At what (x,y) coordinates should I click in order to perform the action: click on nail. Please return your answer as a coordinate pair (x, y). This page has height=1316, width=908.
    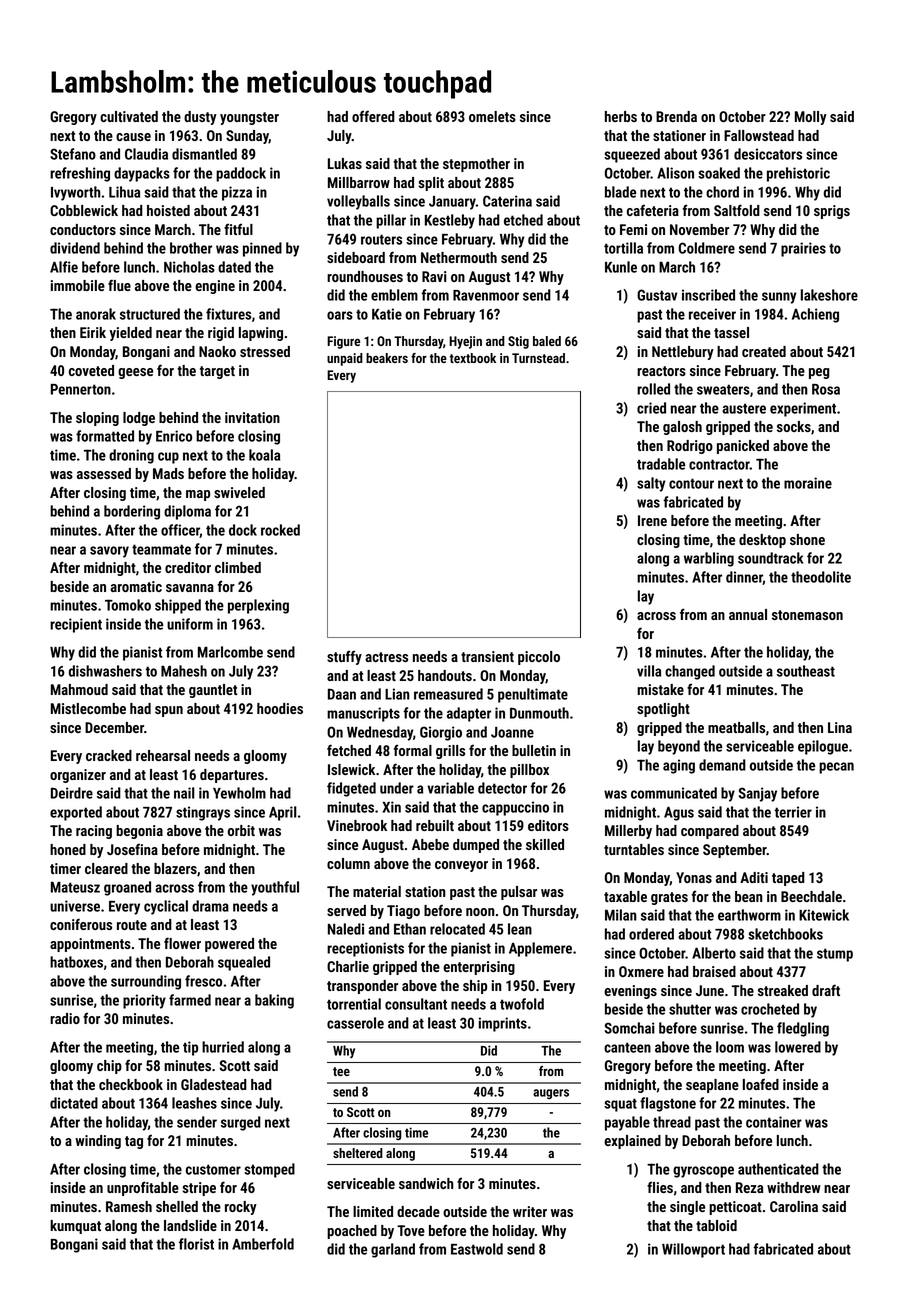
    Looking at the image, I should click on (184, 793).
